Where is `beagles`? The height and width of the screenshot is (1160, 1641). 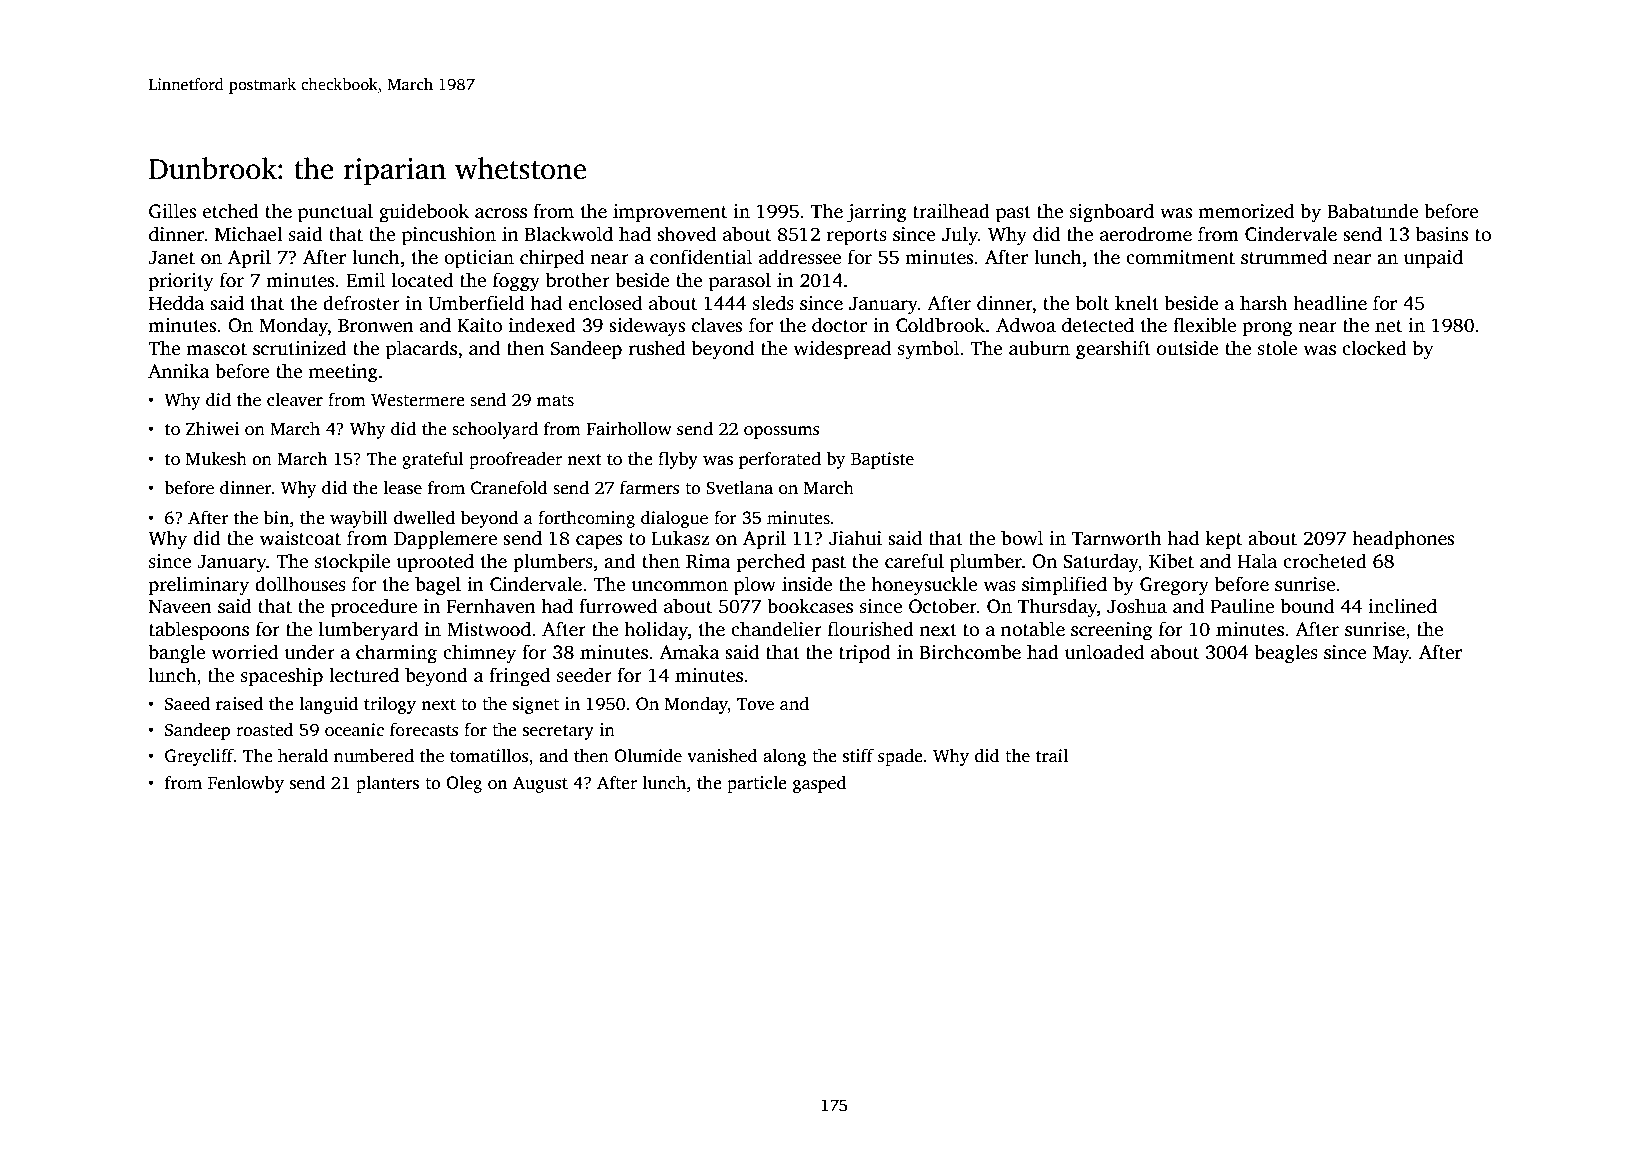 beagles is located at coordinates (1286, 654).
